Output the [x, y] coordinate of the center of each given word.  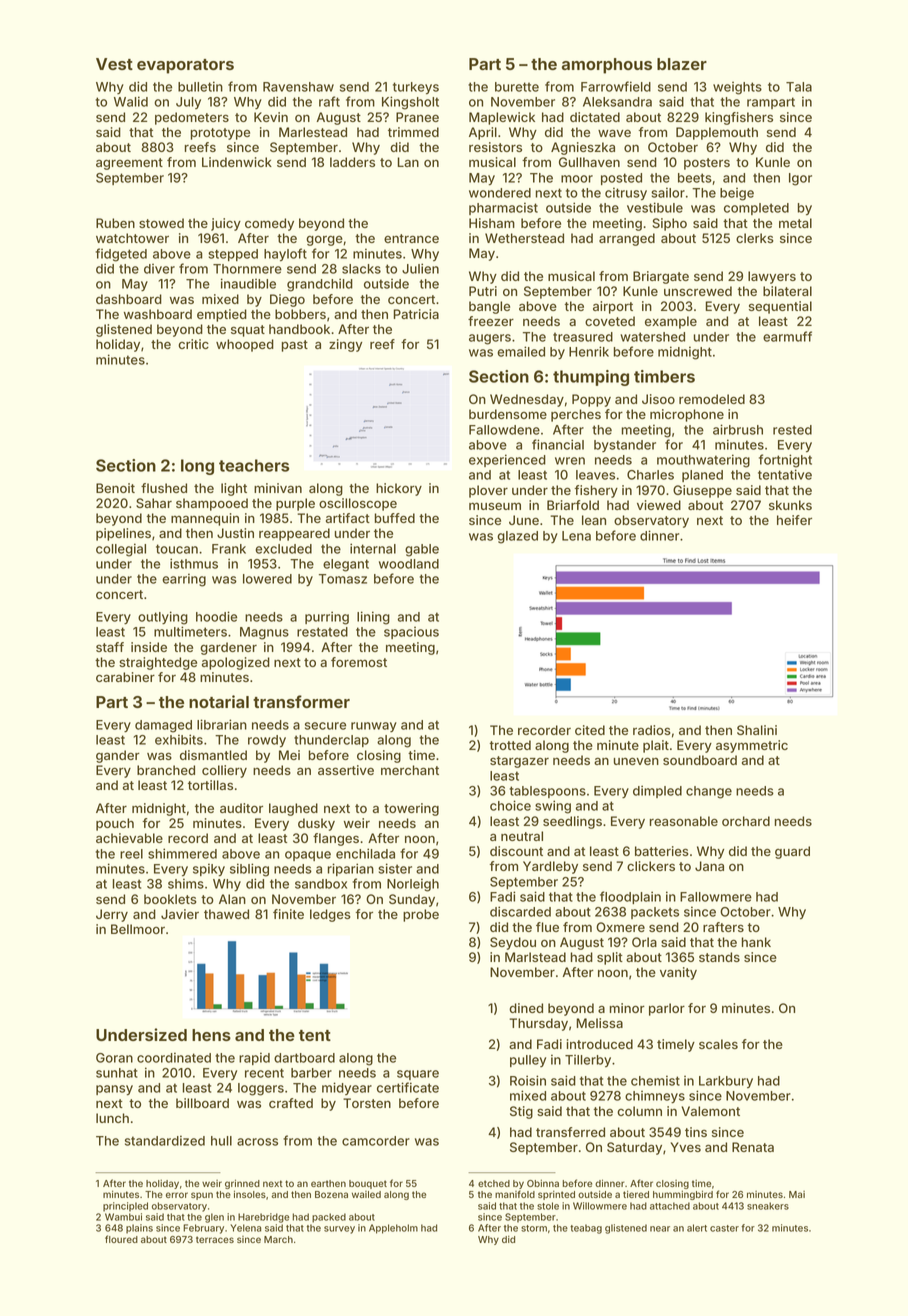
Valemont [710, 1111]
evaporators [185, 66]
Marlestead [313, 132]
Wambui [123, 1217]
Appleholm [393, 1229]
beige [737, 194]
